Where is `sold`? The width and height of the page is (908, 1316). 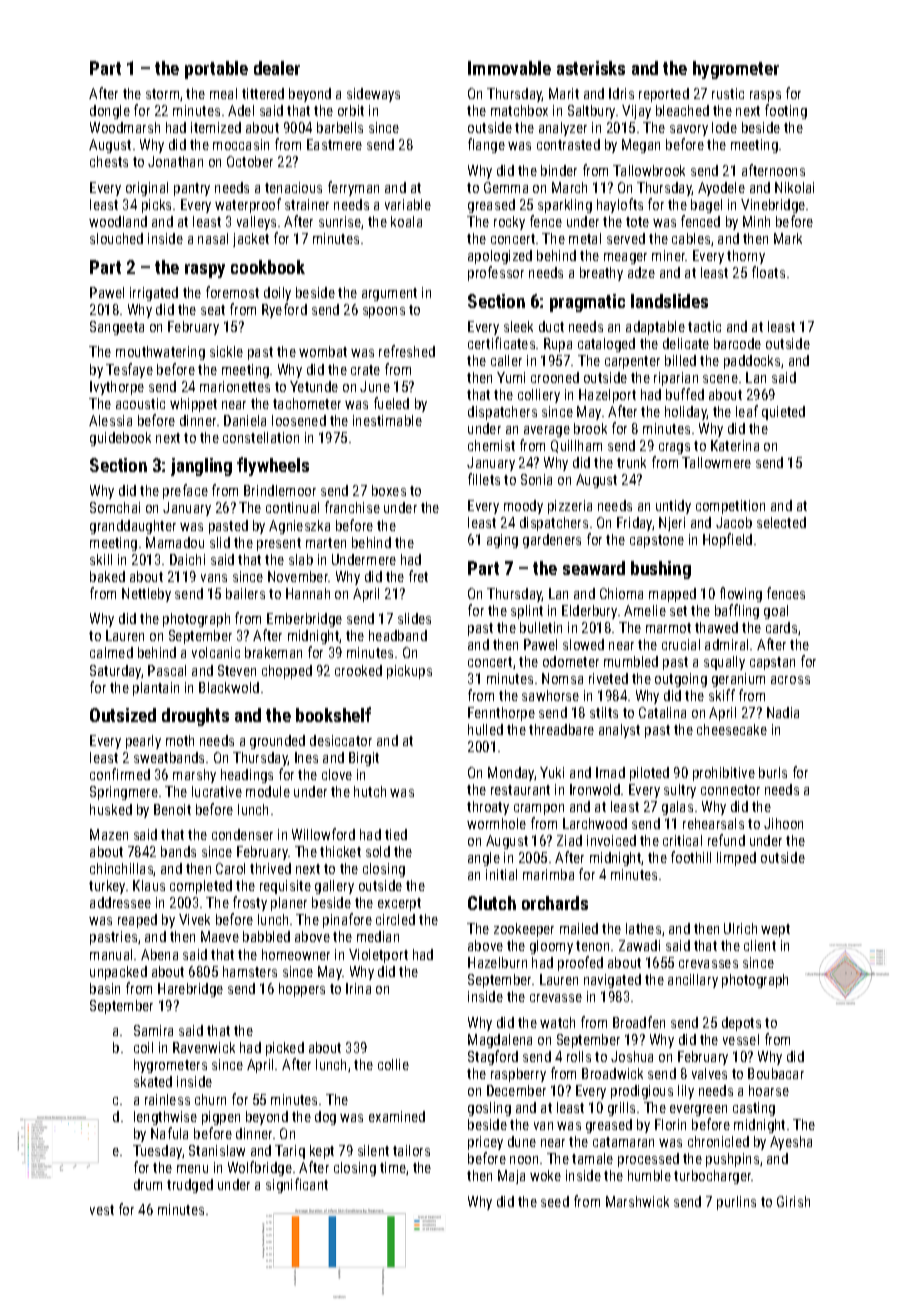
sold is located at coordinates (378, 851).
